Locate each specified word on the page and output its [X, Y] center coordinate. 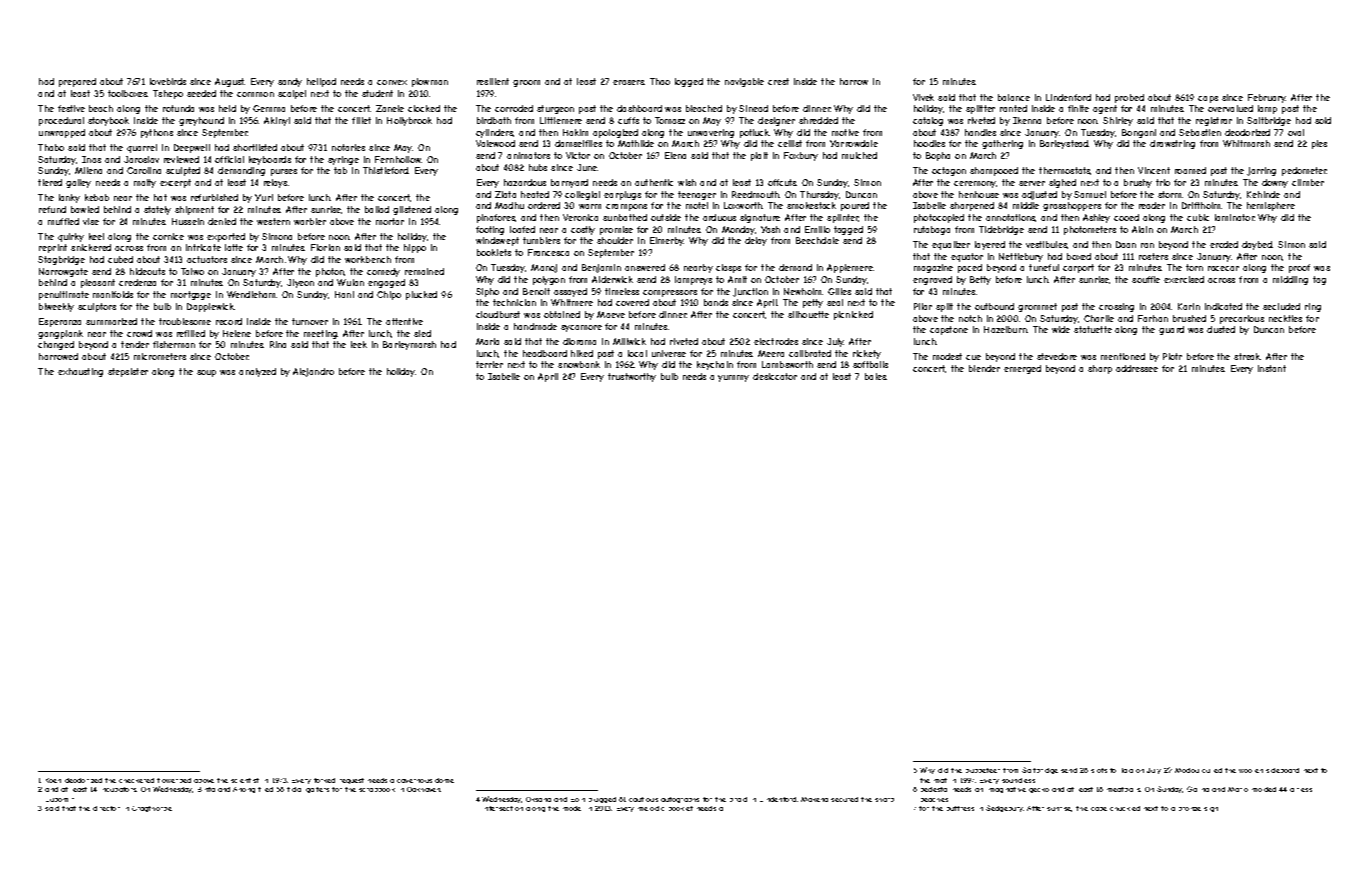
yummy [733, 378]
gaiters [317, 790]
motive [845, 132]
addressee [1137, 368]
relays [275, 183]
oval [1296, 132]
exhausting [80, 372]
